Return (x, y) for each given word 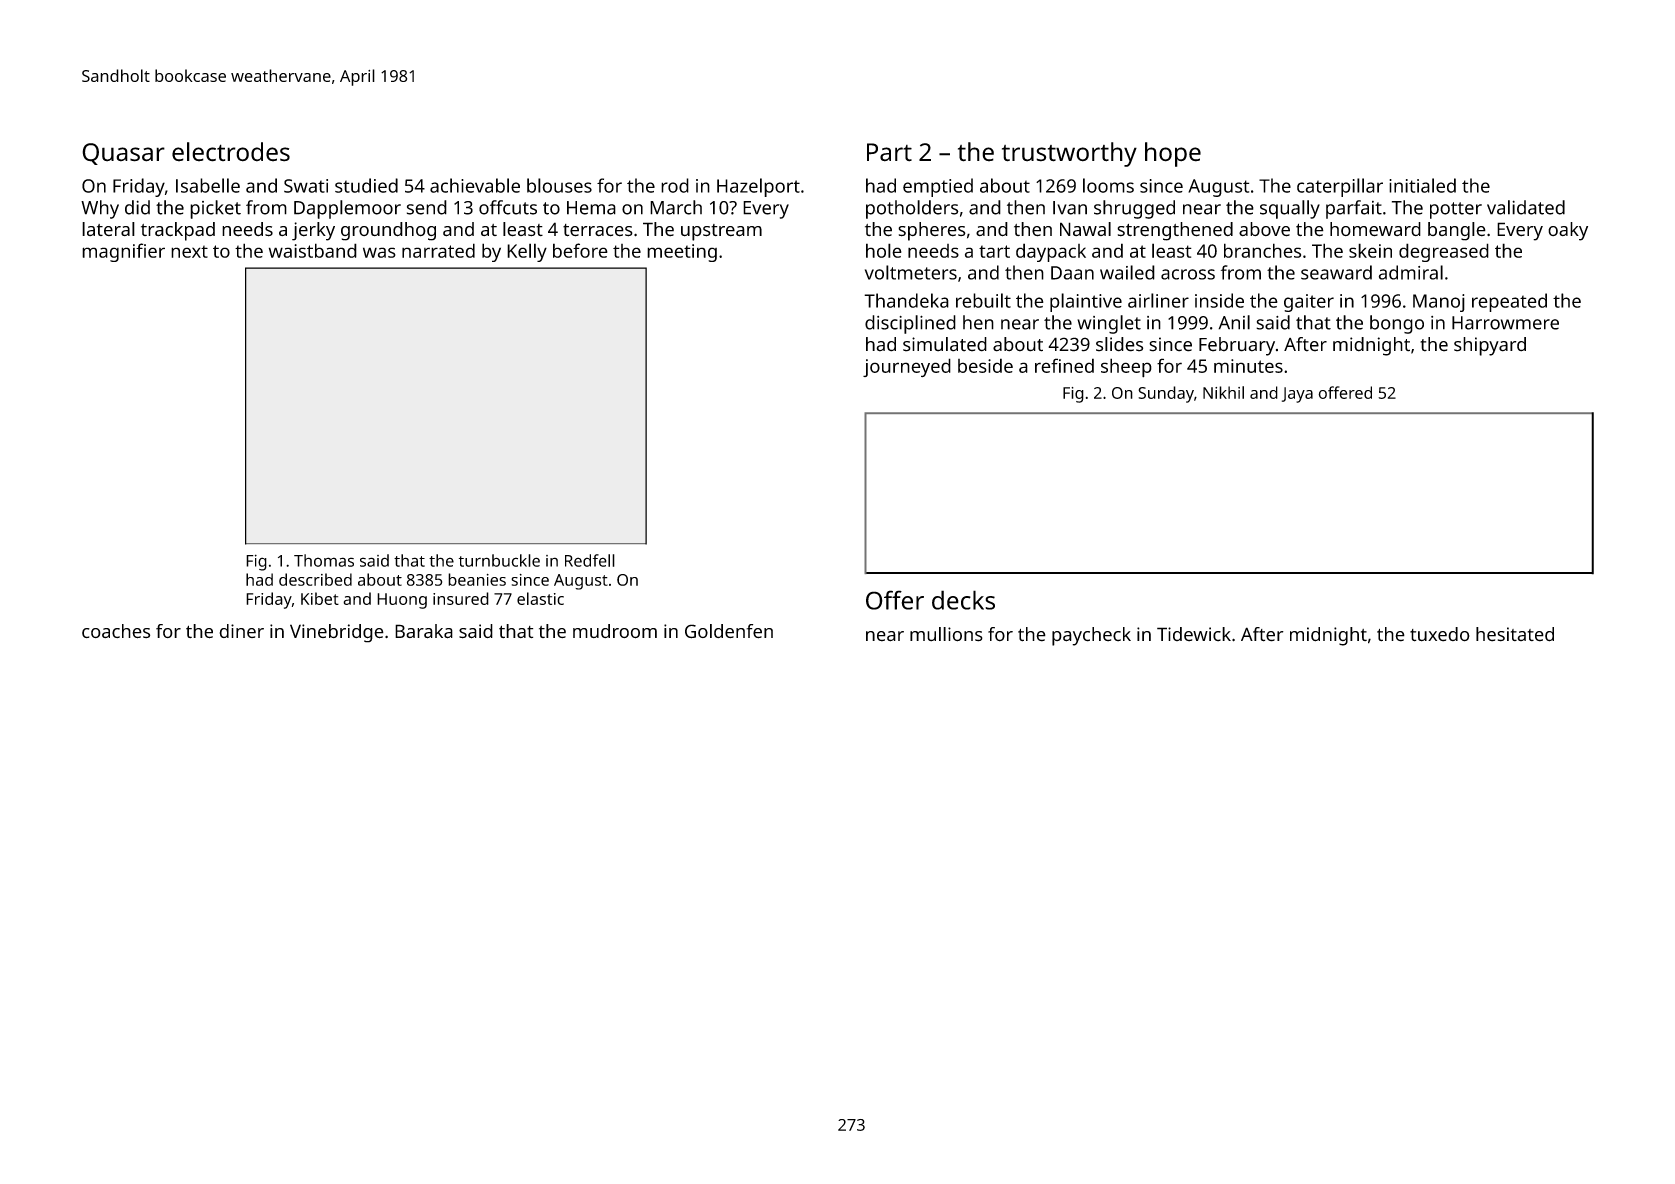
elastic (540, 598)
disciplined (910, 324)
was (379, 252)
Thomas (324, 560)
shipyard (1490, 346)
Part (889, 152)
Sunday (1166, 394)
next (189, 251)
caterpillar (1340, 187)
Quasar (123, 154)
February (1237, 346)
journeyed (907, 367)
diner (241, 631)
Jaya (1297, 395)
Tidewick (1194, 634)
